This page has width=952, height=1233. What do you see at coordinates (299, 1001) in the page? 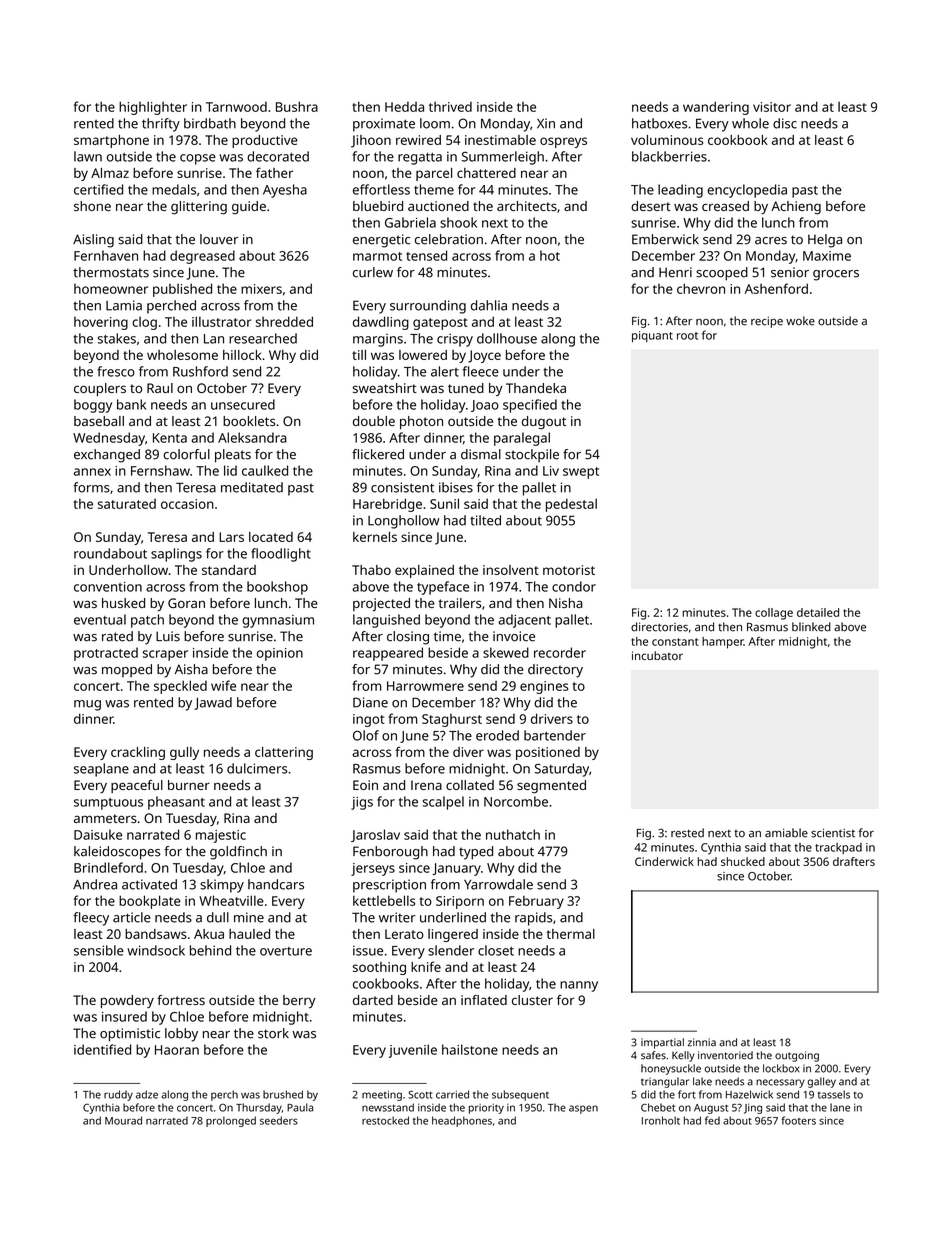
I see `berry` at bounding box center [299, 1001].
